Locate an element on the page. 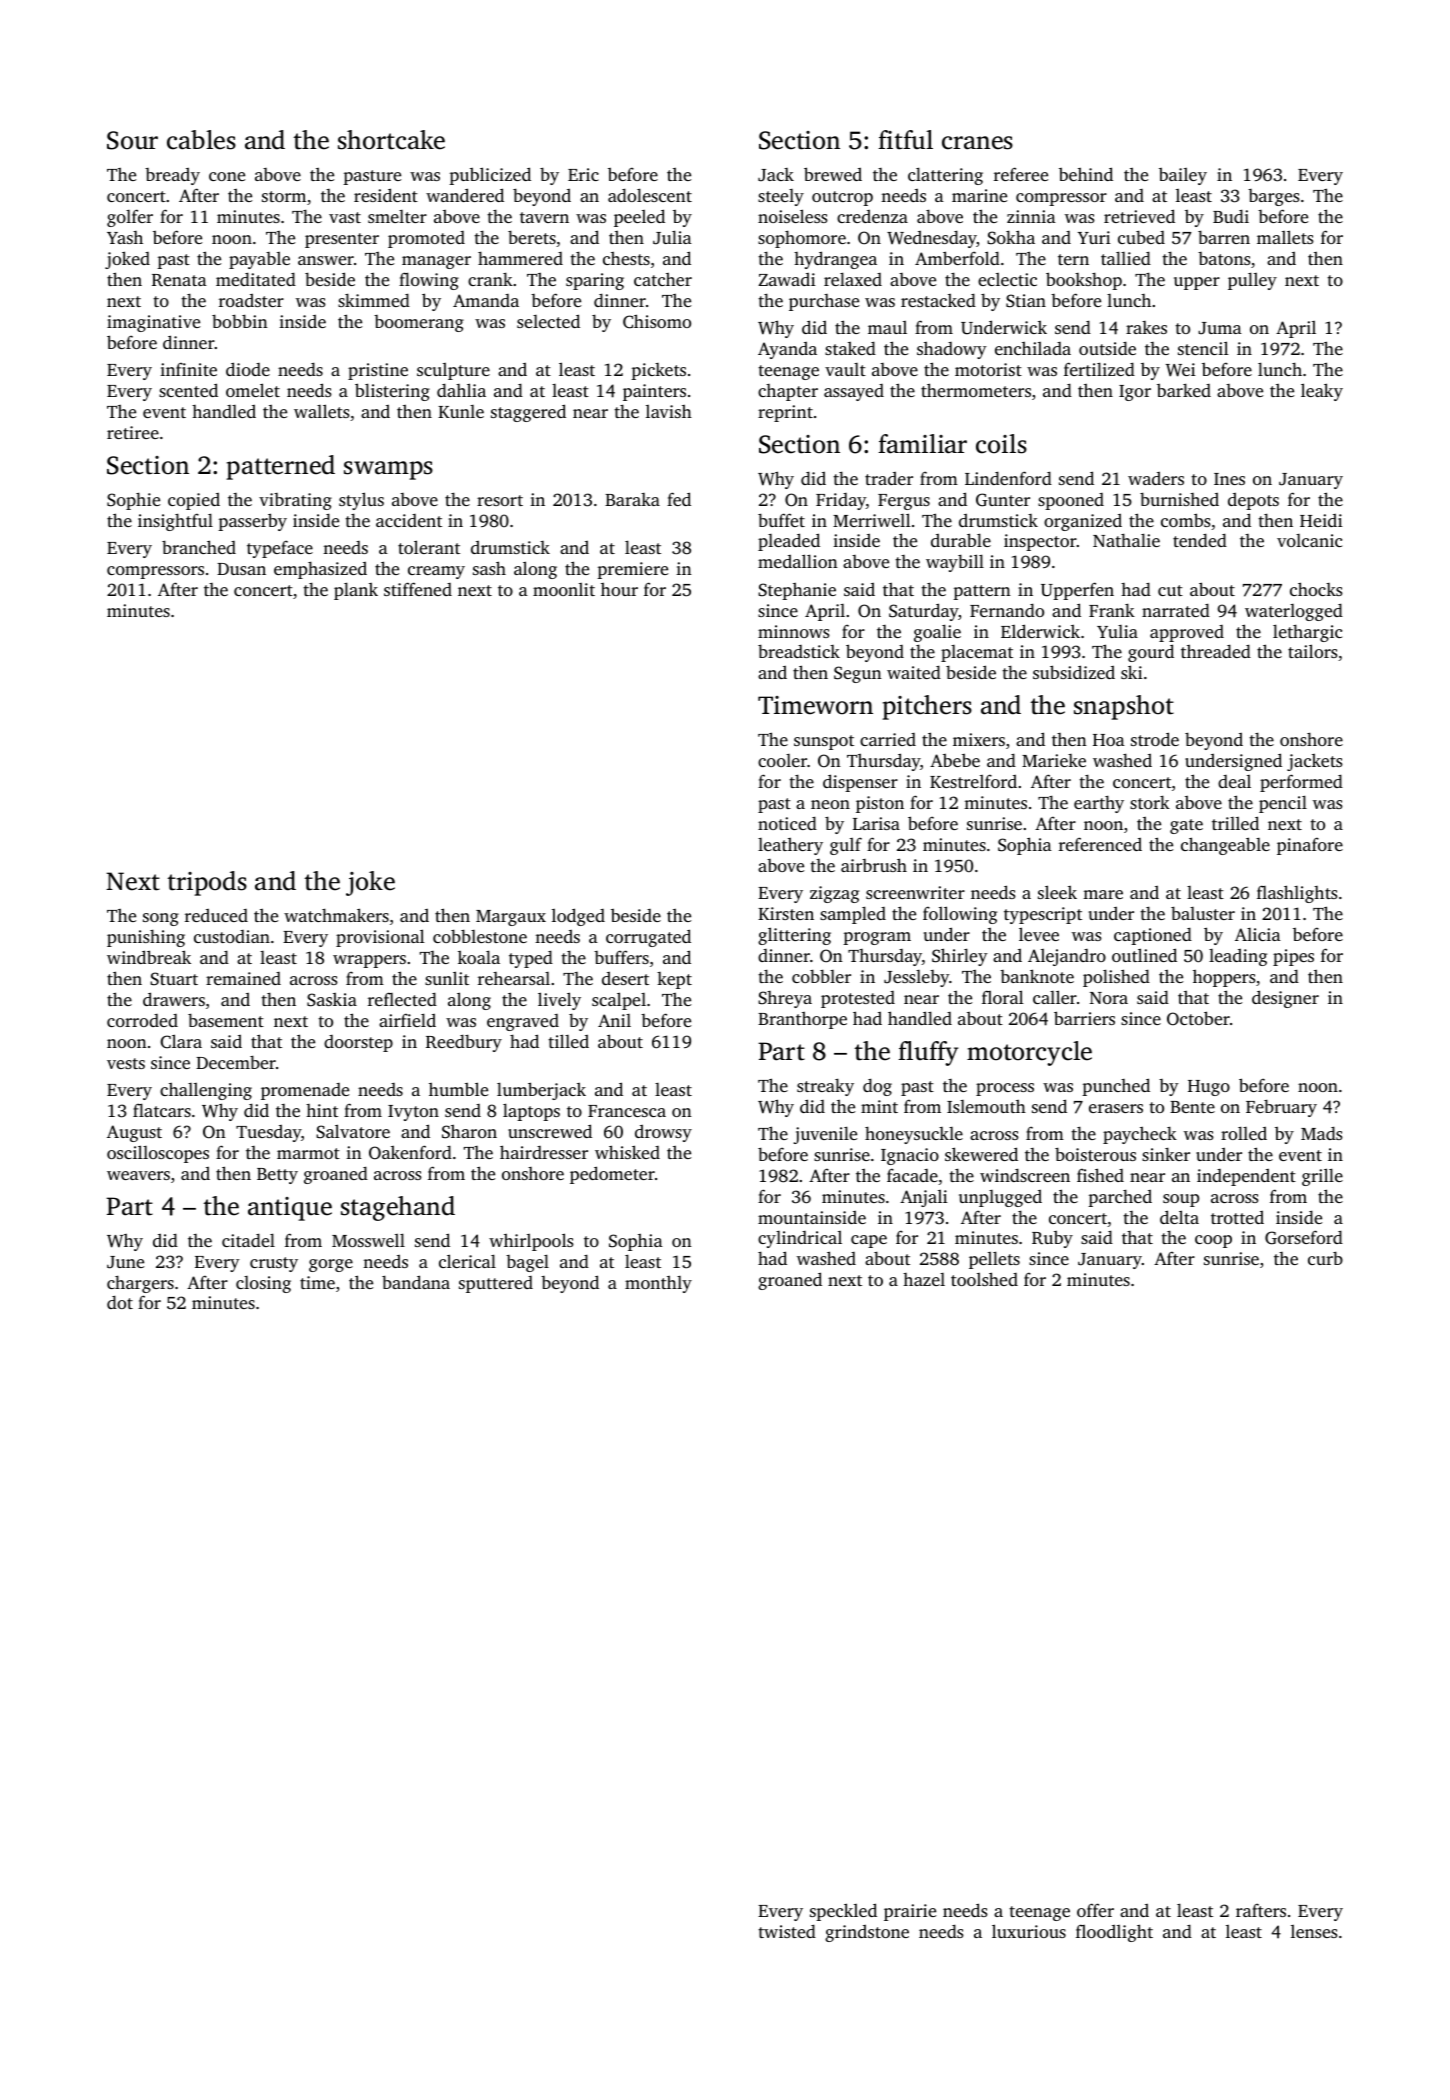  offer is located at coordinates (1095, 1910).
